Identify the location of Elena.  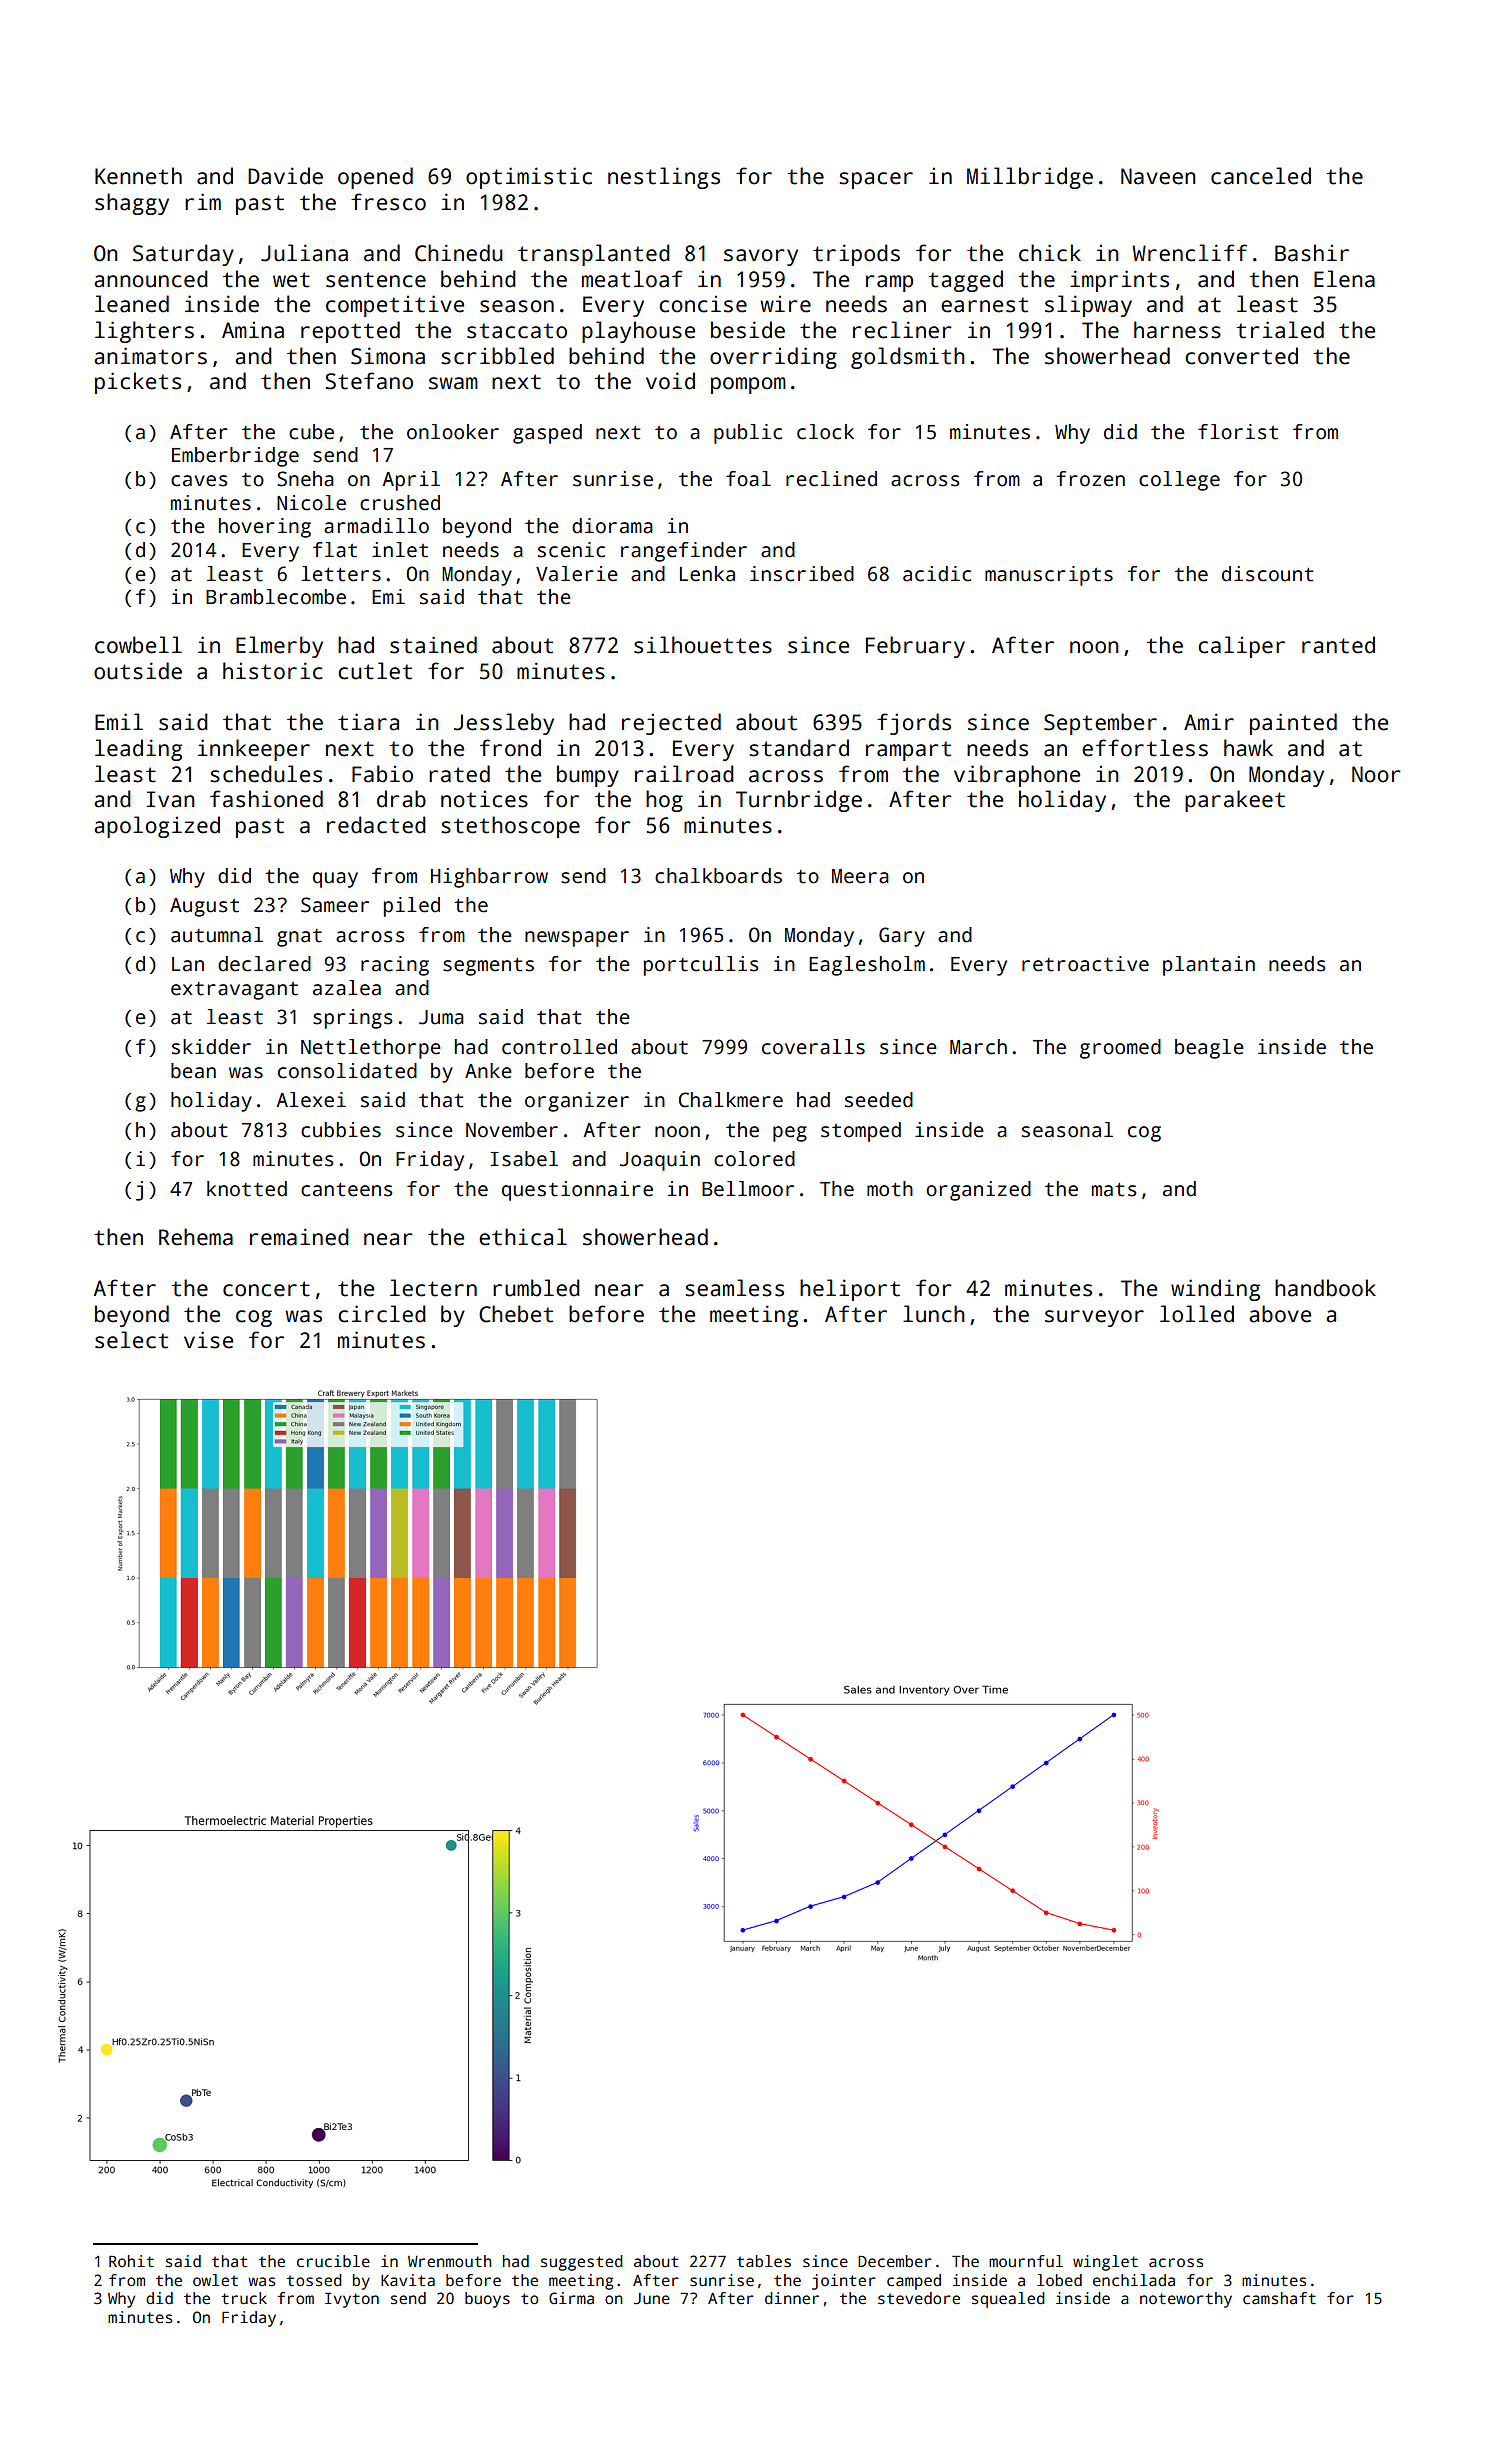
(1344, 279).
